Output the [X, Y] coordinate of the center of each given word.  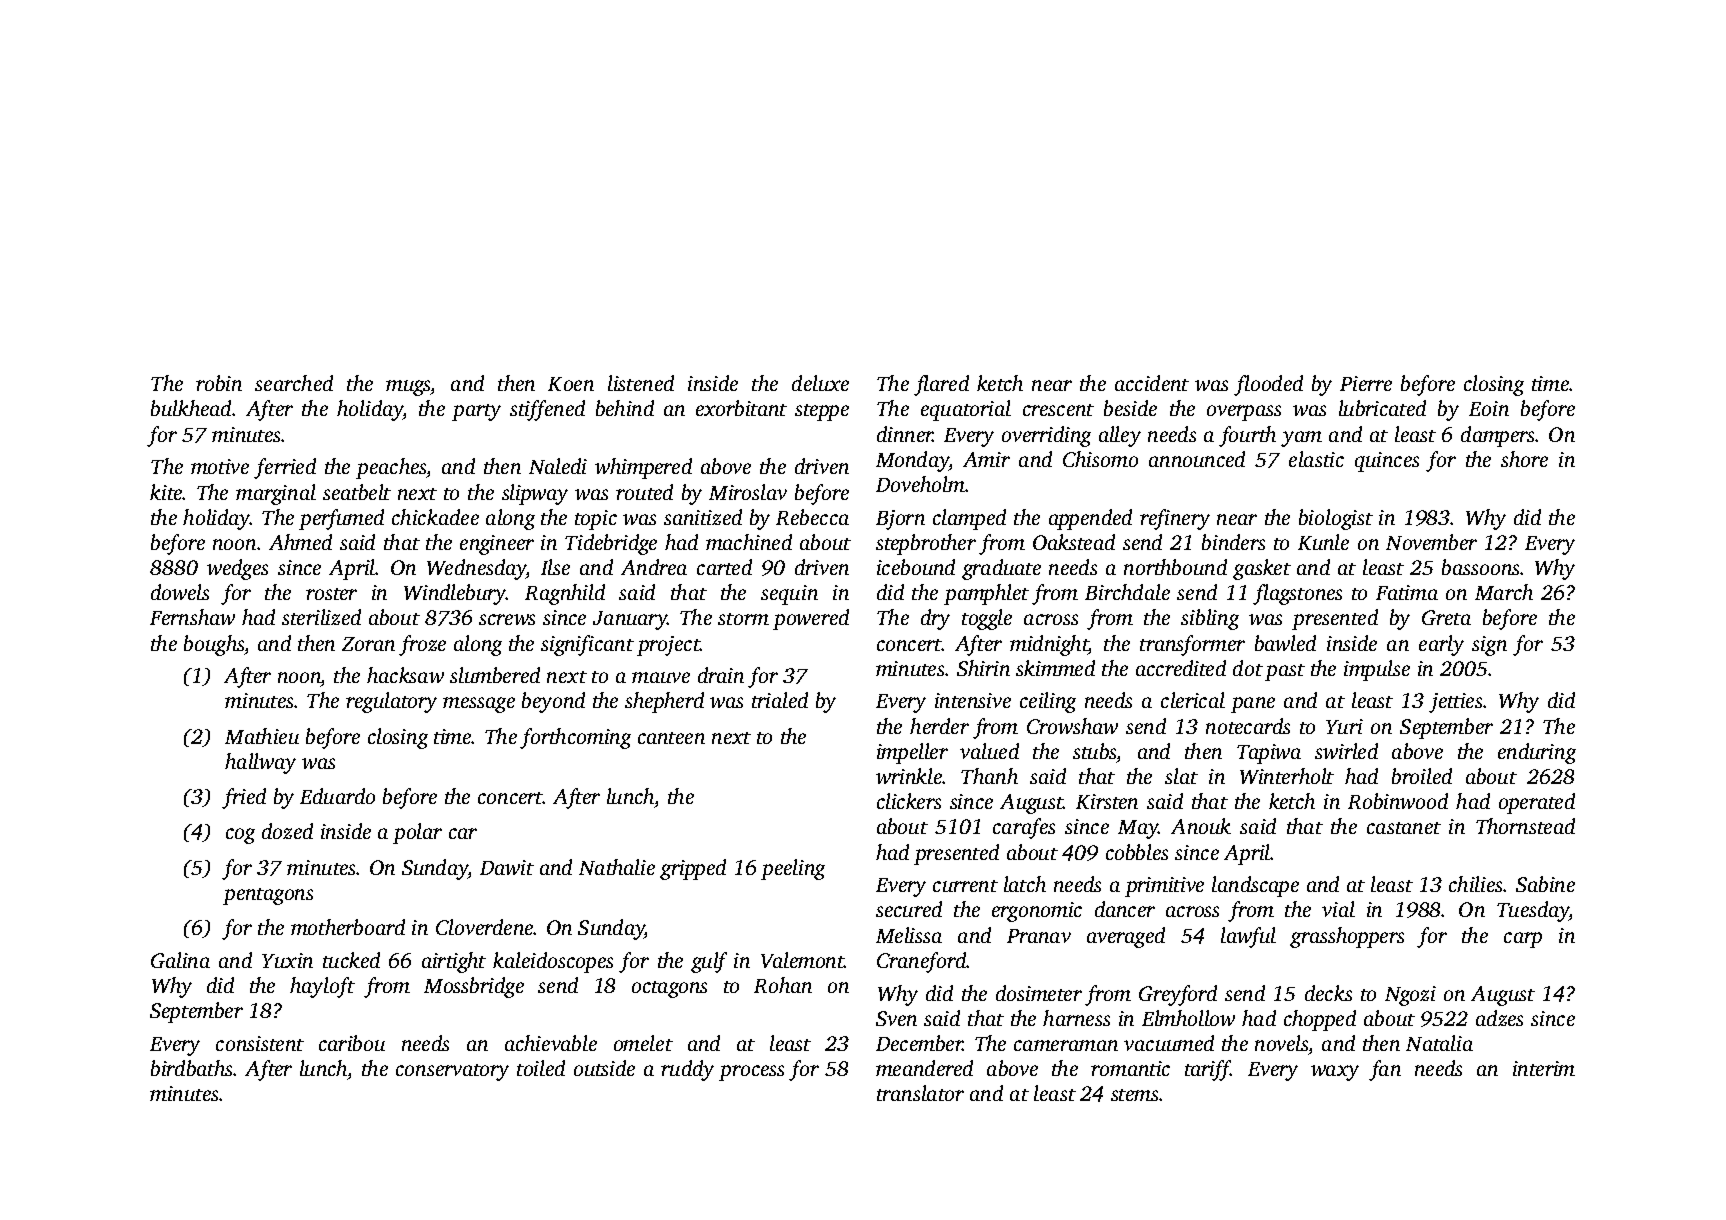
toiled [541, 1068]
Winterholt [1287, 776]
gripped [693, 869]
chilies [1476, 884]
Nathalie [617, 867]
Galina [180, 960]
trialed [780, 700]
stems [1134, 1095]
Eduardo [337, 796]
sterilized [321, 617]
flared [941, 385]
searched [294, 383]
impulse [1377, 670]
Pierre [1366, 383]
